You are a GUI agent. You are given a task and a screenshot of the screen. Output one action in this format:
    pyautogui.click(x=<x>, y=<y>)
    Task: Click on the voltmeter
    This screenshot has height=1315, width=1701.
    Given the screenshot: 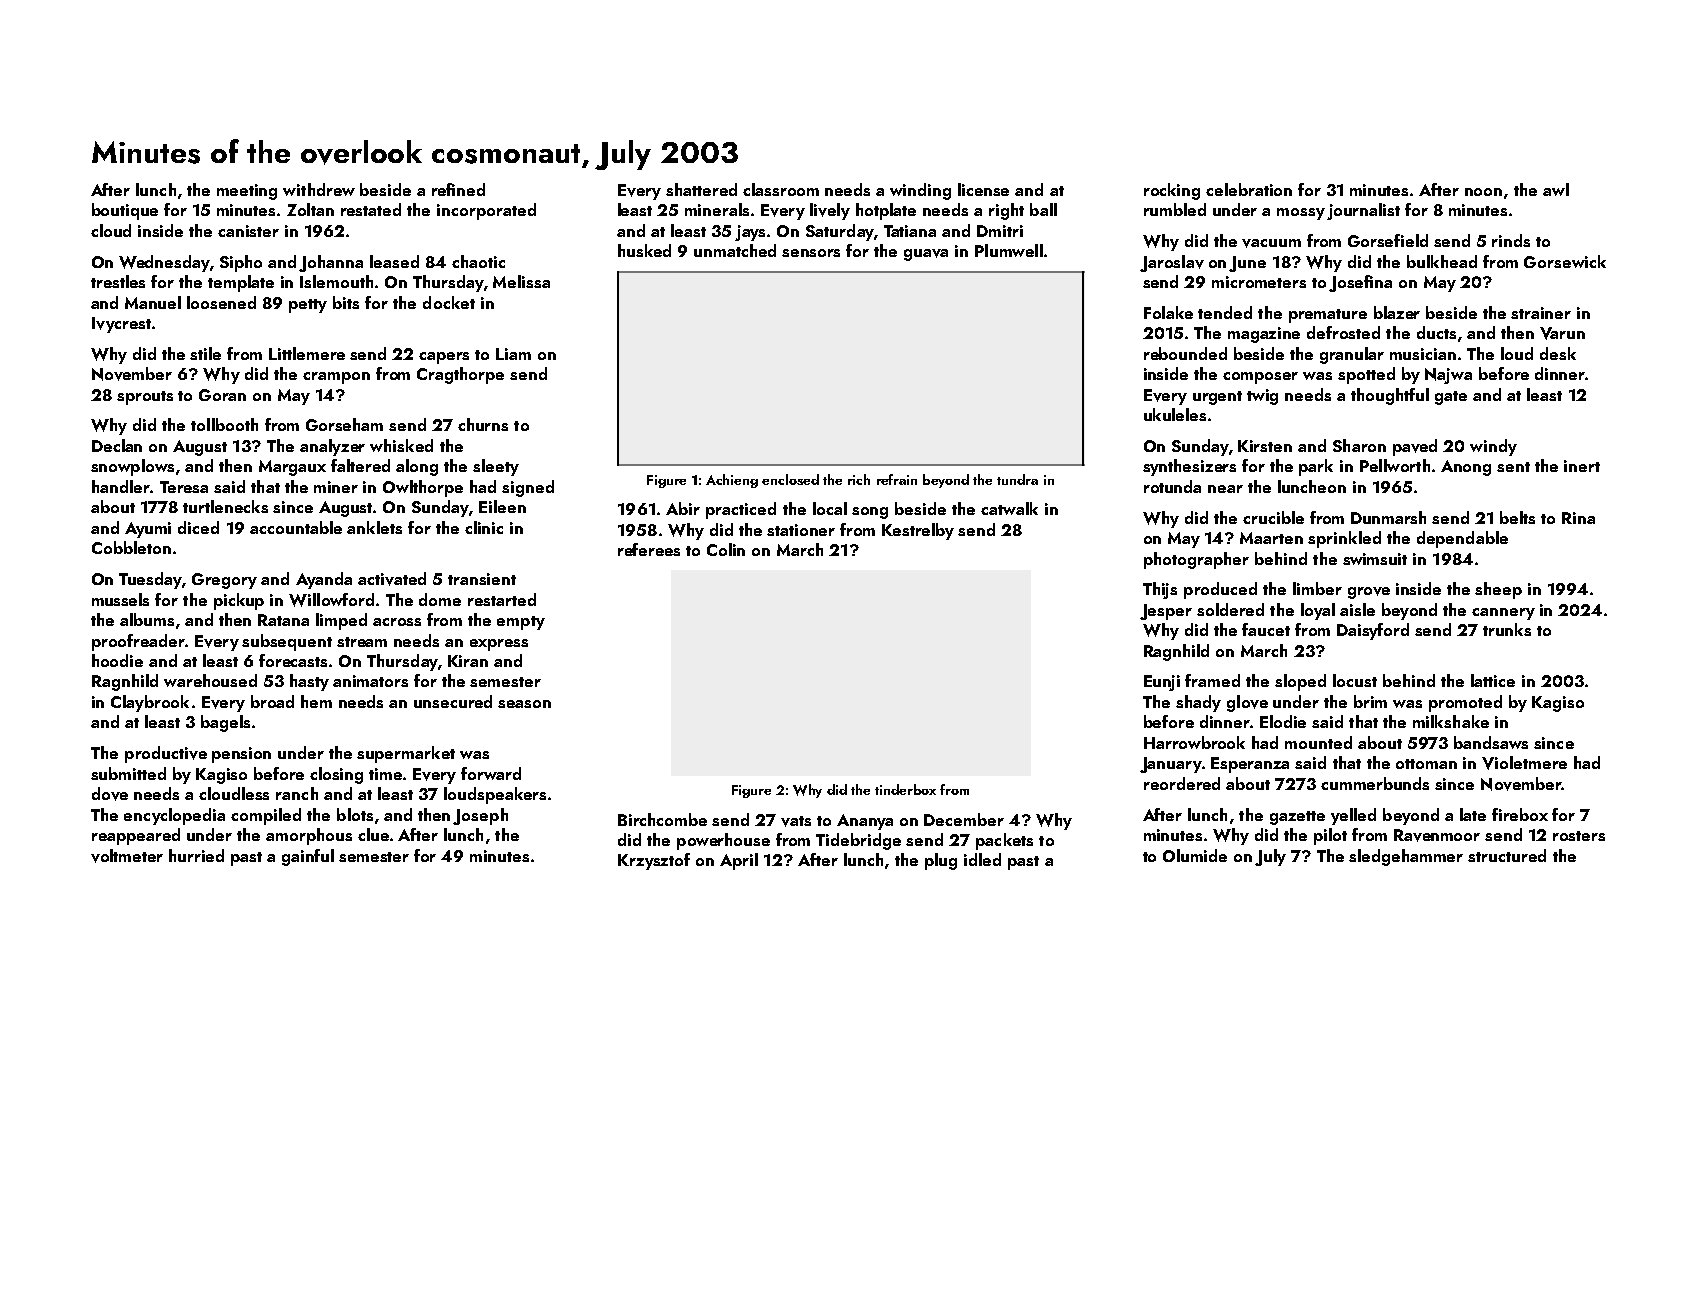 What is the action you would take?
    pyautogui.click(x=127, y=856)
